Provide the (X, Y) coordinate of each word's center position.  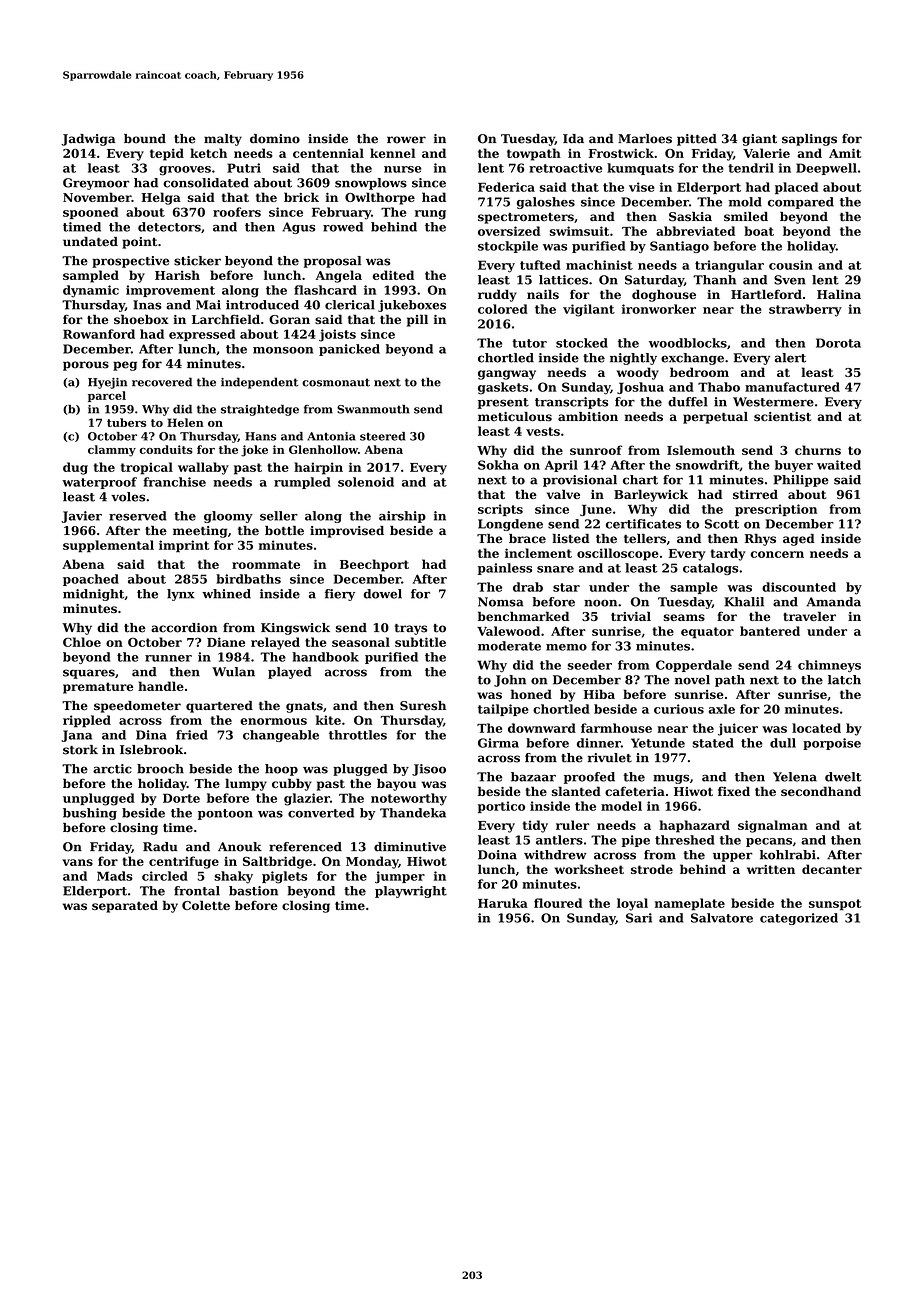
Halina (839, 294)
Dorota (838, 343)
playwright (411, 892)
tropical (147, 468)
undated (90, 241)
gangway (507, 375)
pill (417, 320)
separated (125, 906)
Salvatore (722, 918)
